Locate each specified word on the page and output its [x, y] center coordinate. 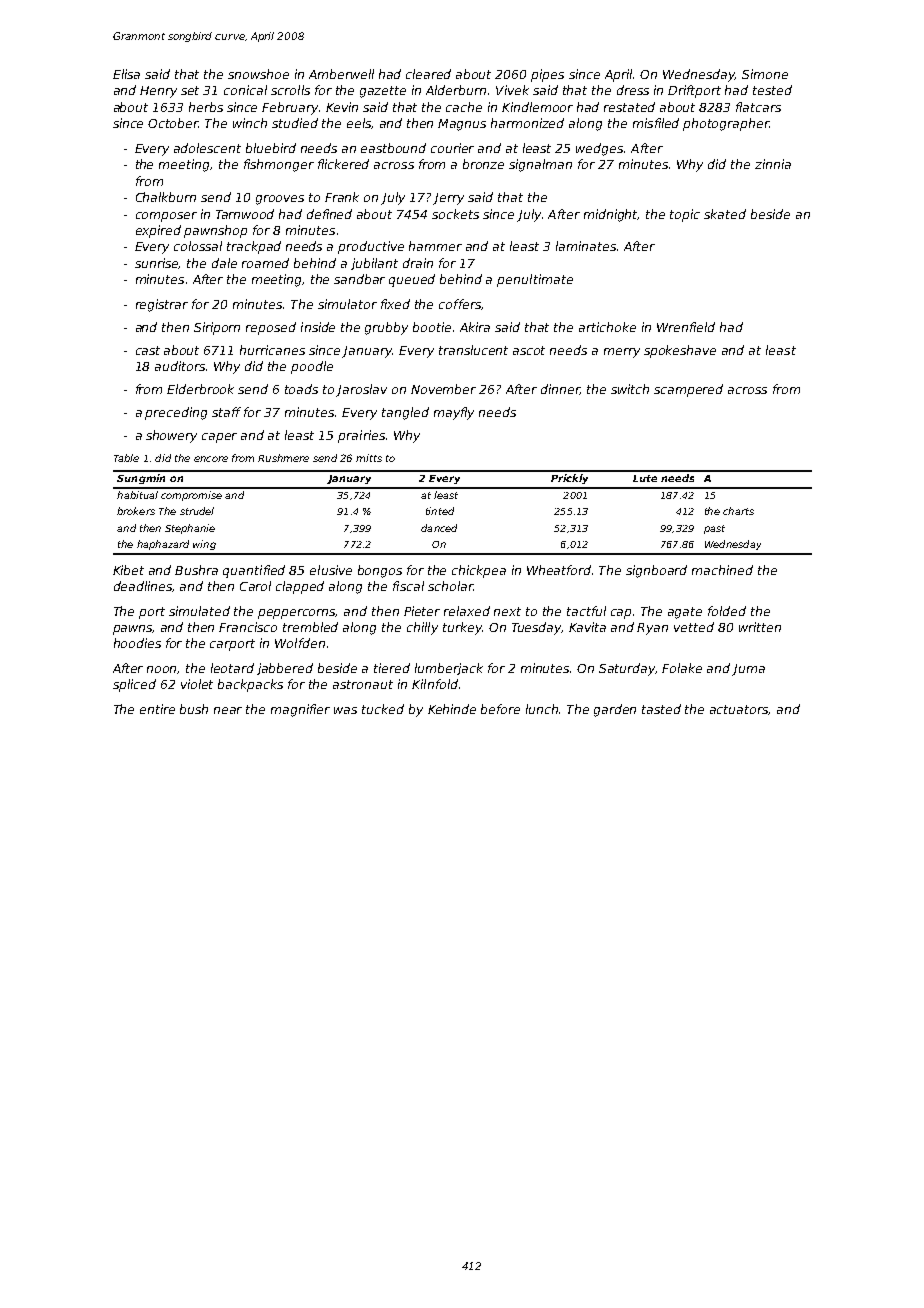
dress [633, 90]
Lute [645, 478]
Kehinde [452, 709]
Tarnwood [245, 214]
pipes [547, 75]
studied [295, 123]
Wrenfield [686, 327]
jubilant [374, 264]
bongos [380, 571]
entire [157, 709]
